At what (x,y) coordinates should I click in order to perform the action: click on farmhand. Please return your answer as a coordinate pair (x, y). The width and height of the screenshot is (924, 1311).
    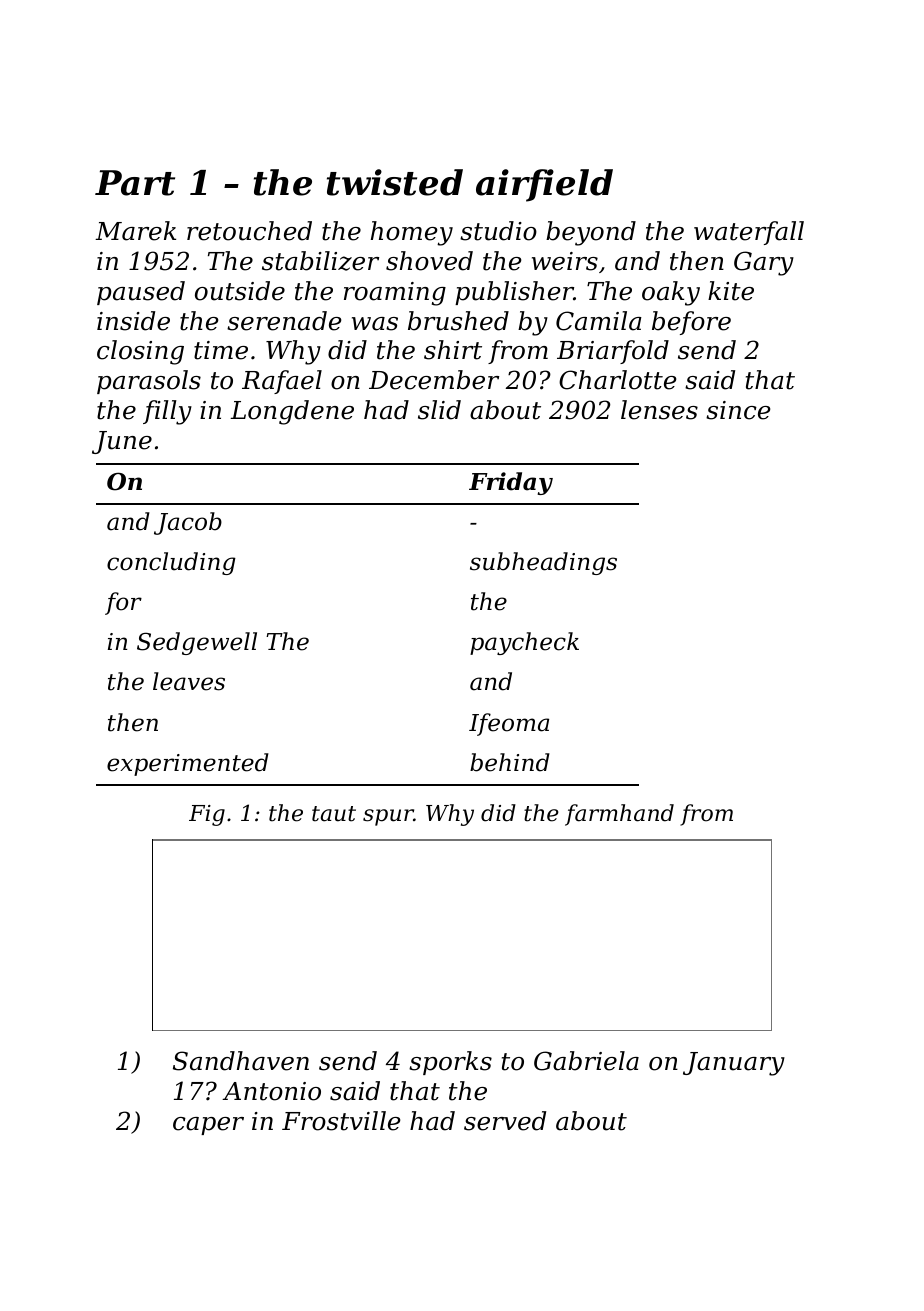
    Looking at the image, I should click on (619, 815).
